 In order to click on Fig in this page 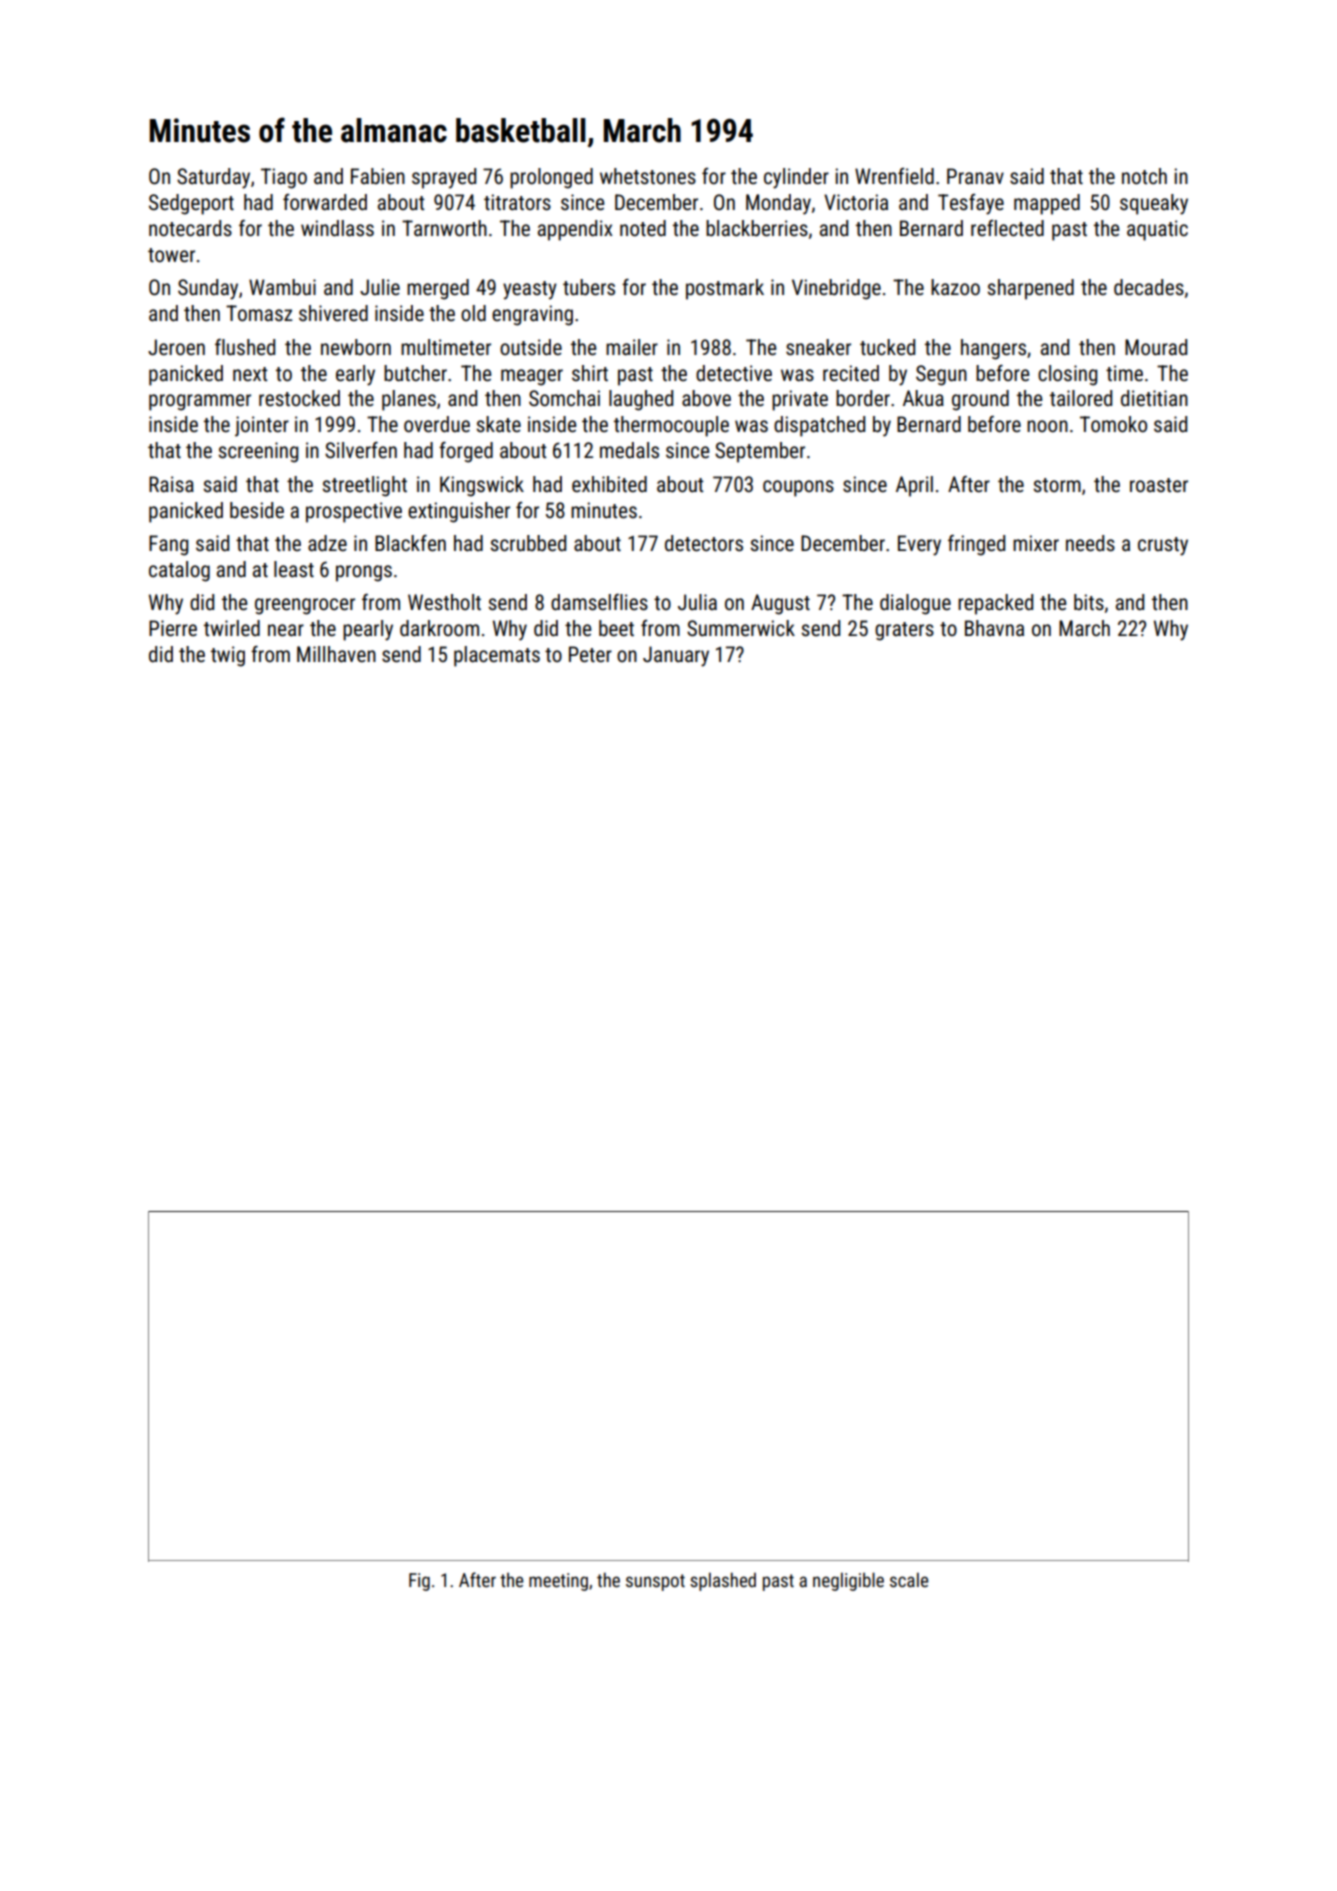, I will do `click(419, 1582)`.
